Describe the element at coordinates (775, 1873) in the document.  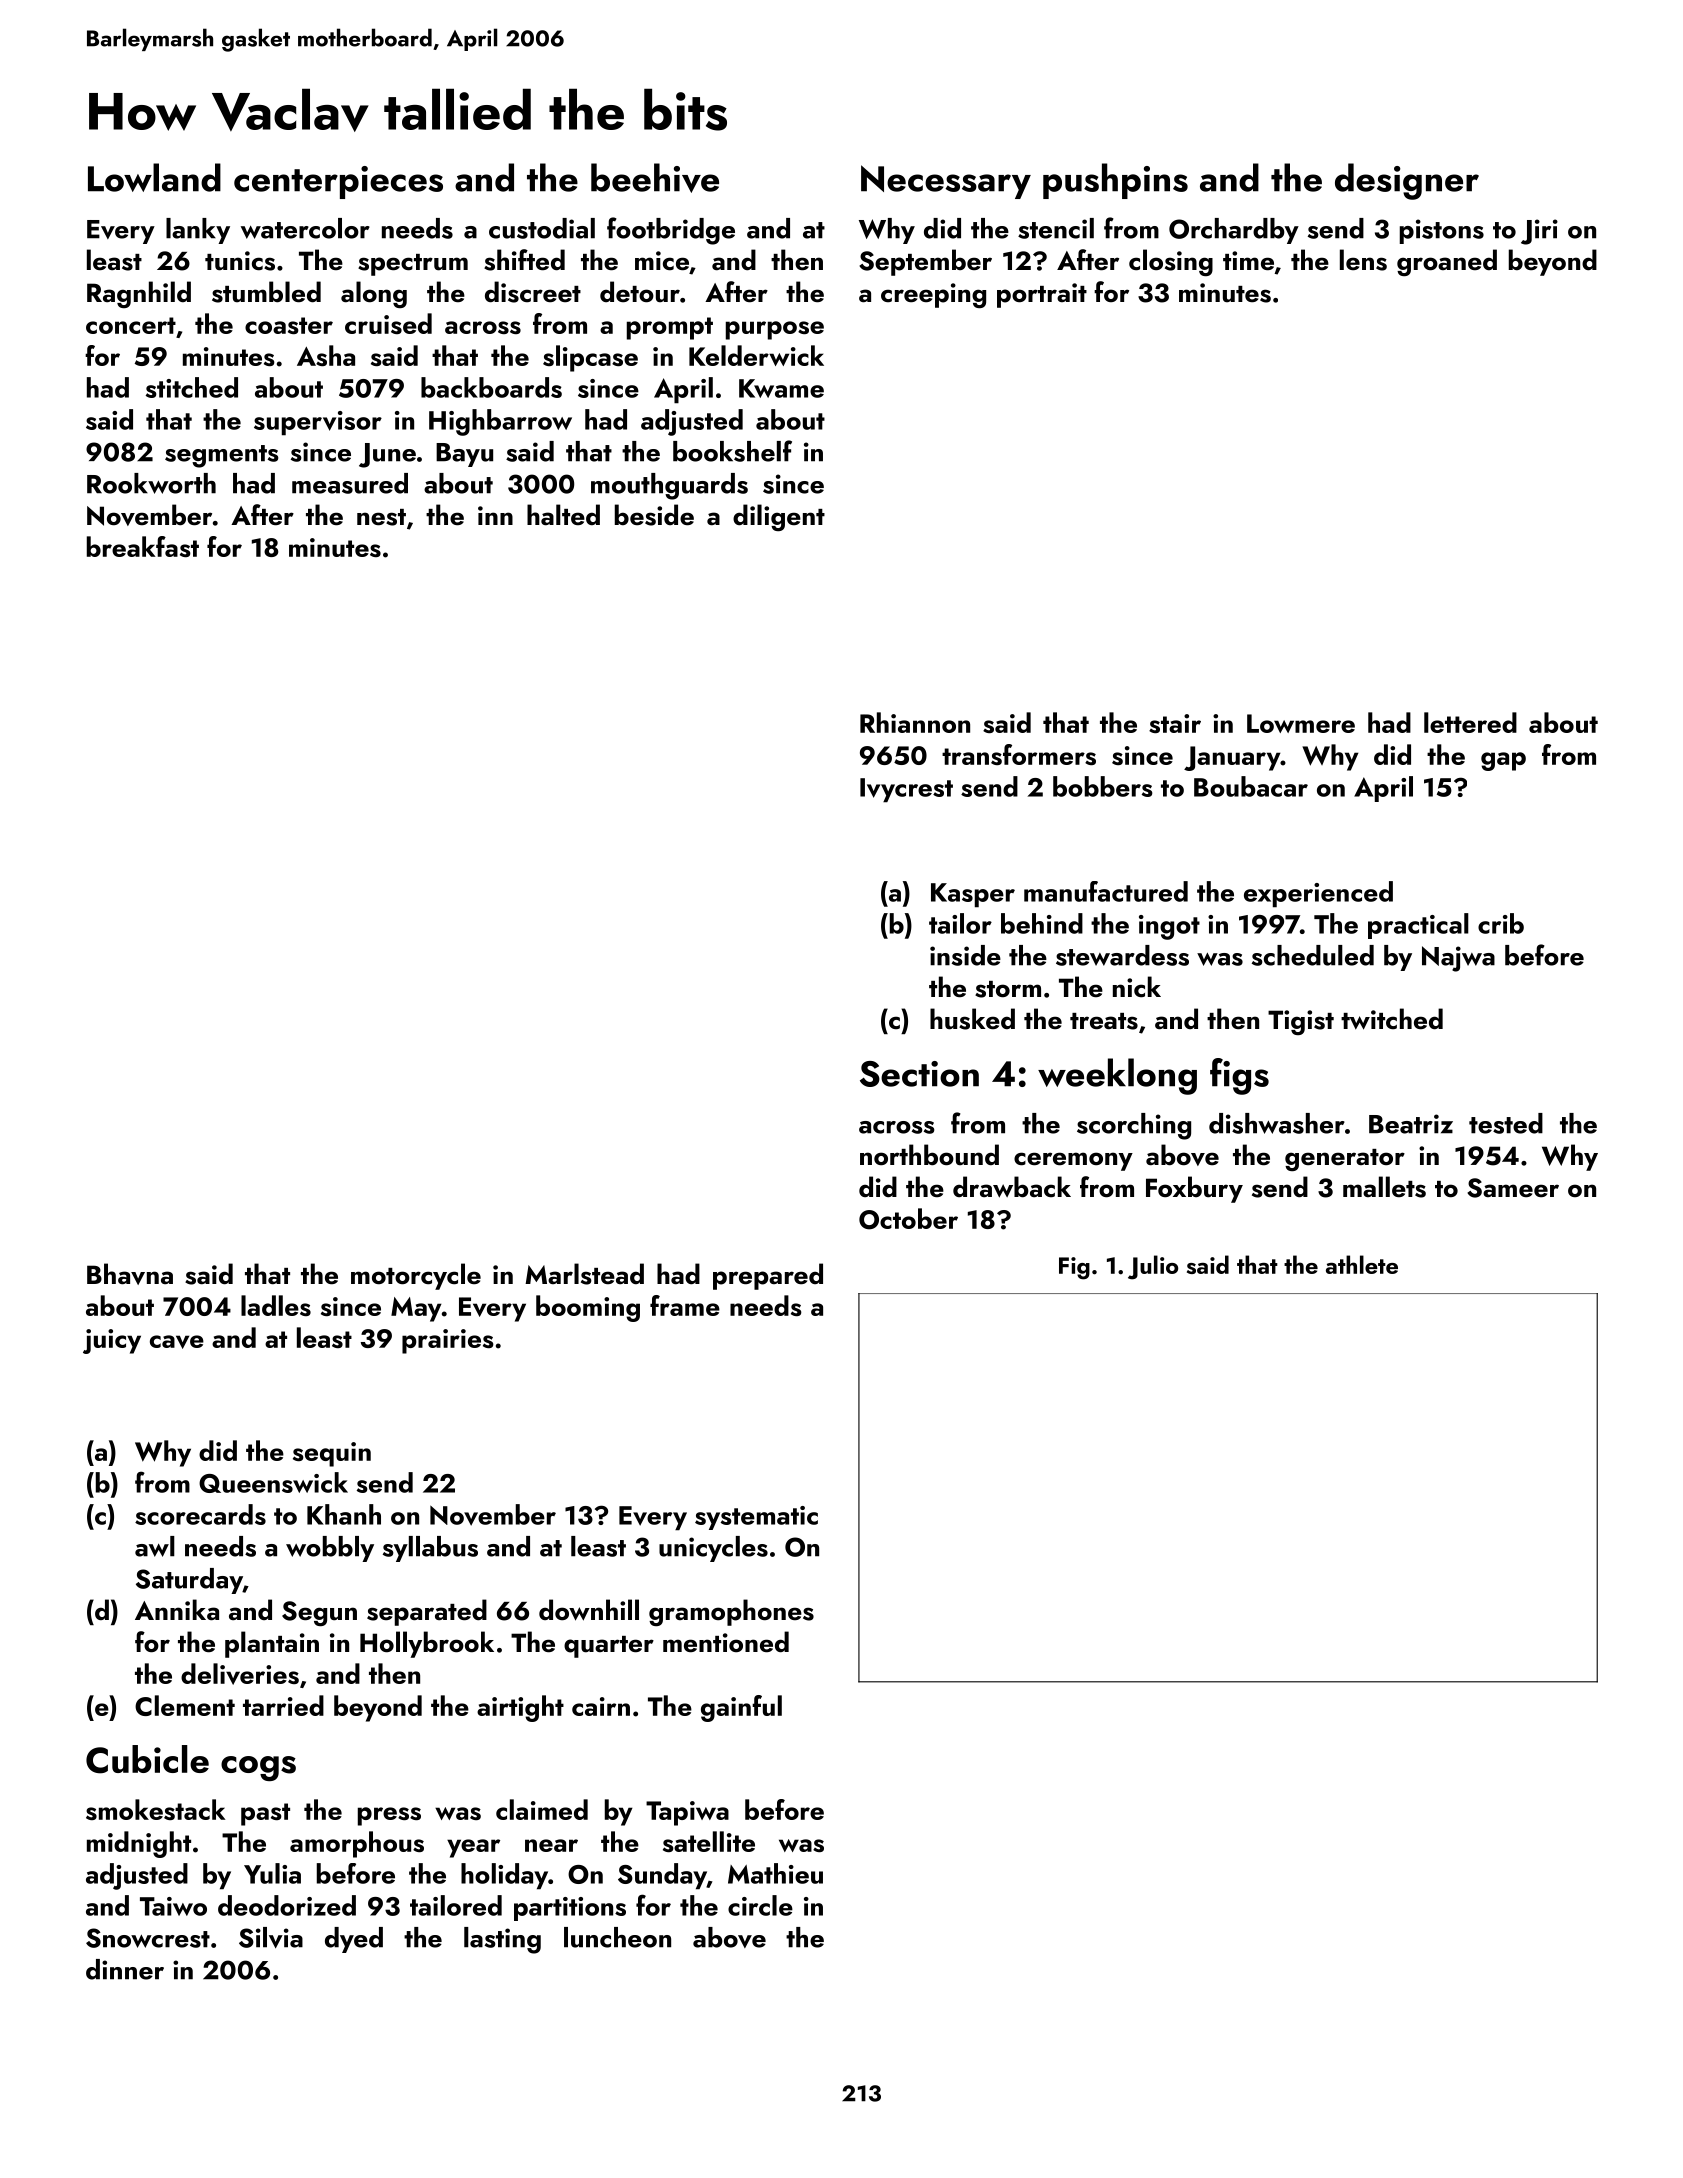
I see `Mathieu` at that location.
